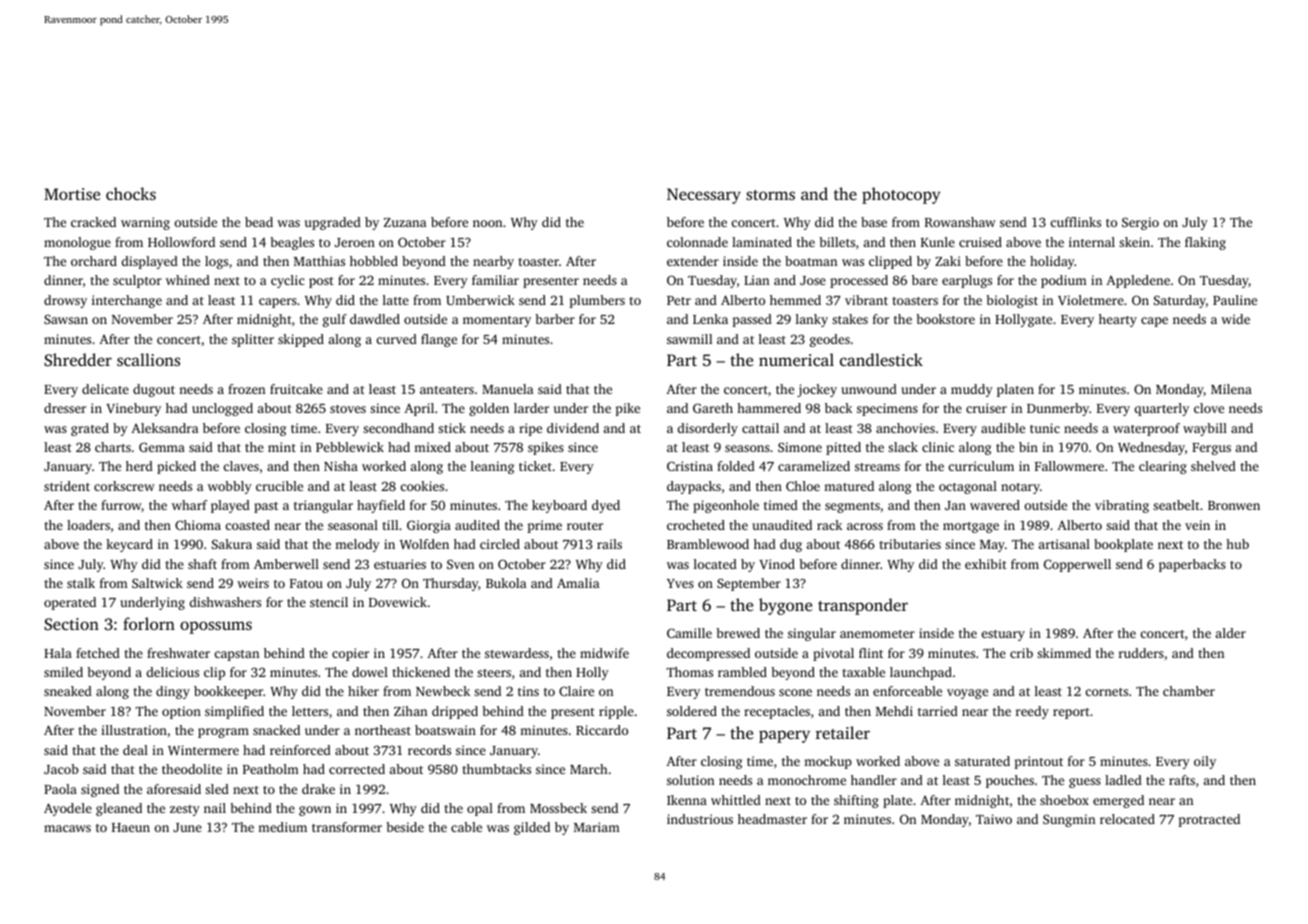 Image resolution: width=1308 pixels, height=924 pixels. What do you see at coordinates (1209, 820) in the screenshot?
I see `protracted` at bounding box center [1209, 820].
